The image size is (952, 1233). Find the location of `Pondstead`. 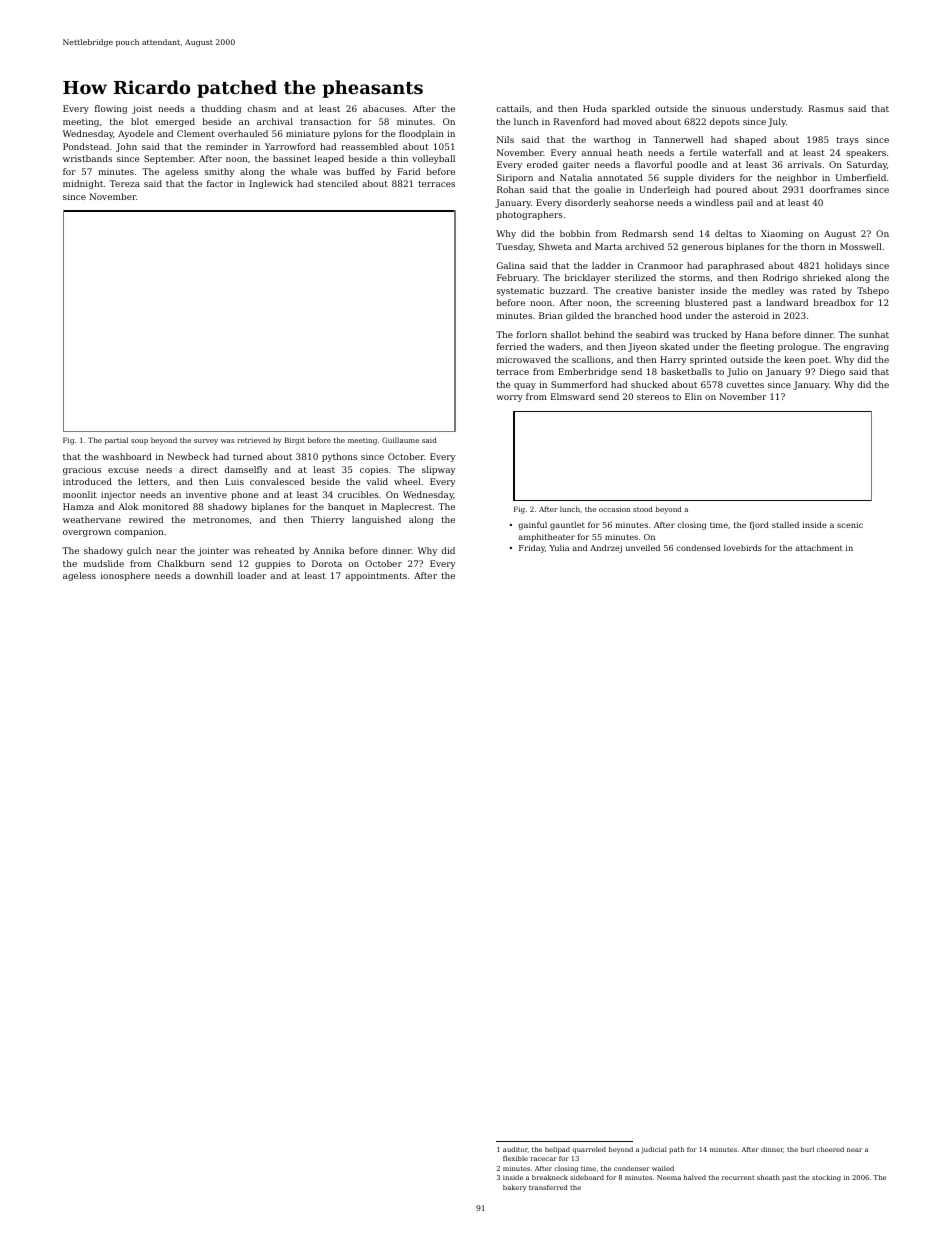

Pondstead is located at coordinates (86, 146).
